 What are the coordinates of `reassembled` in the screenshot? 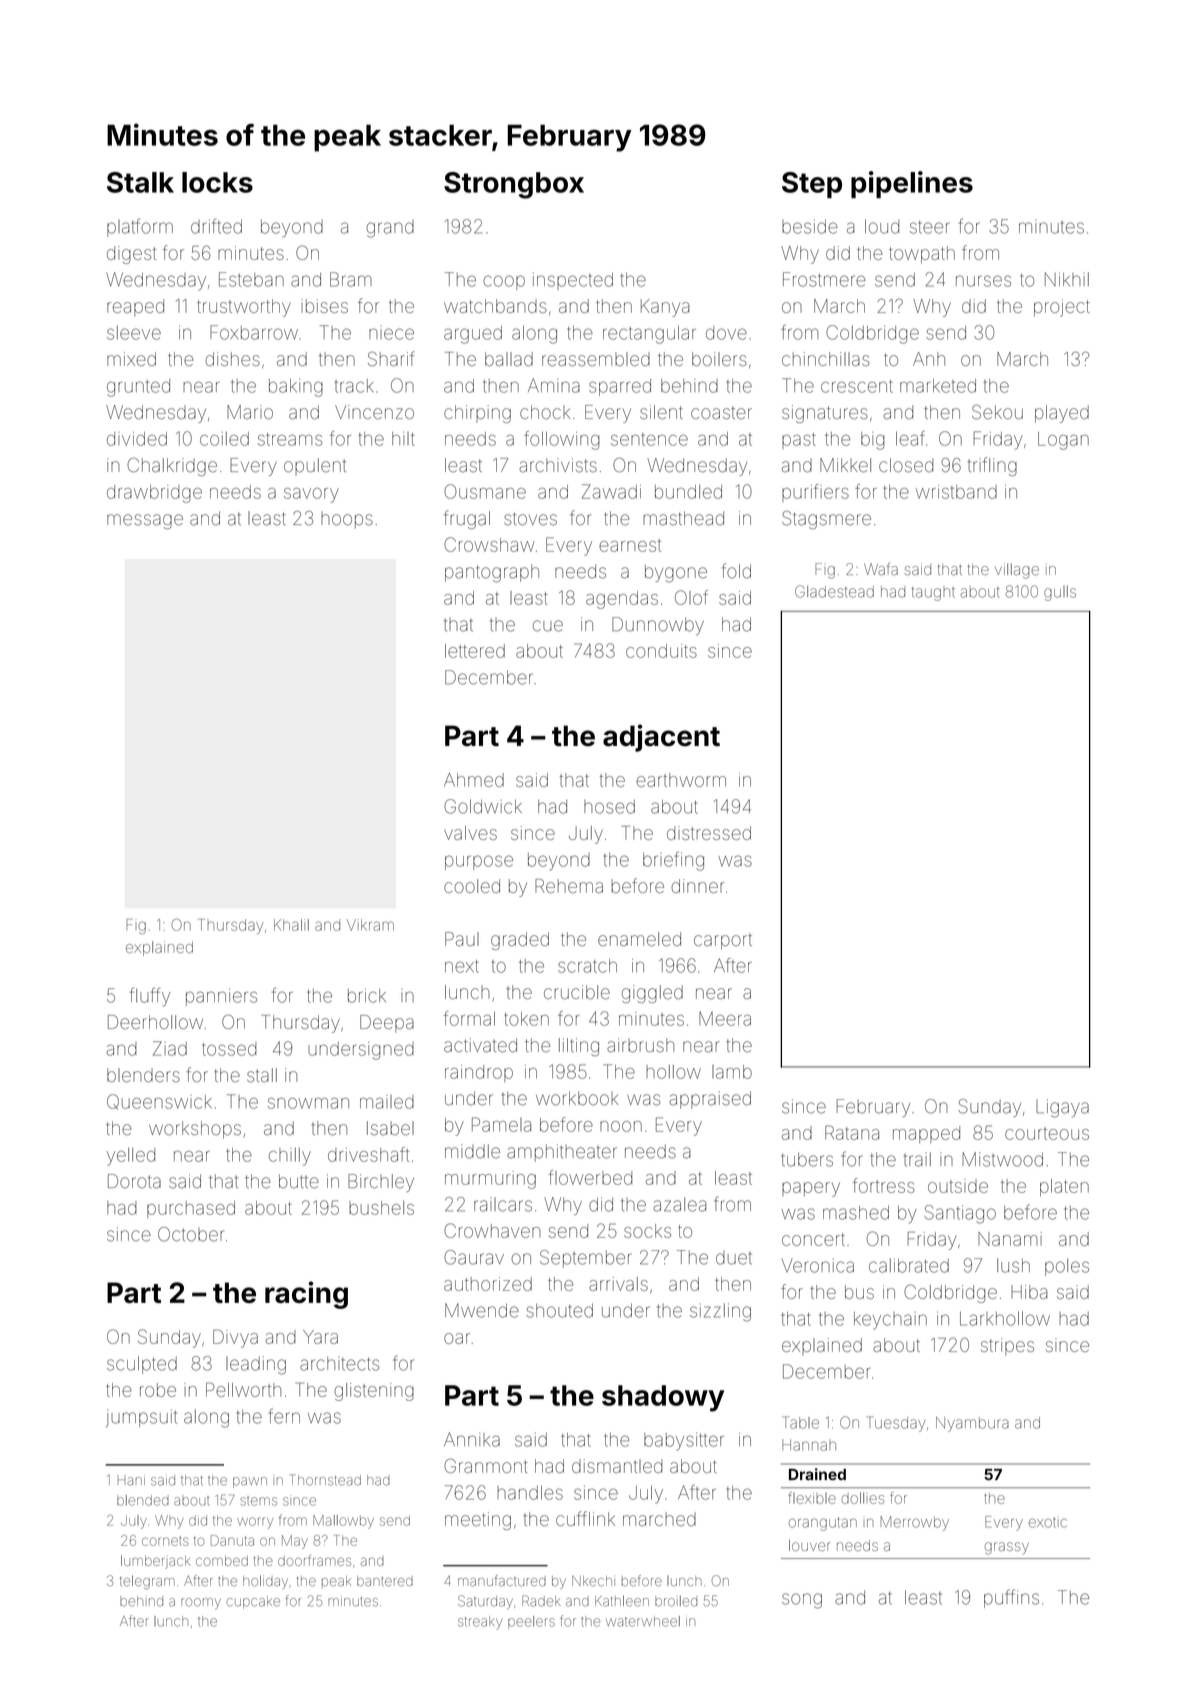 It's located at (596, 359).
